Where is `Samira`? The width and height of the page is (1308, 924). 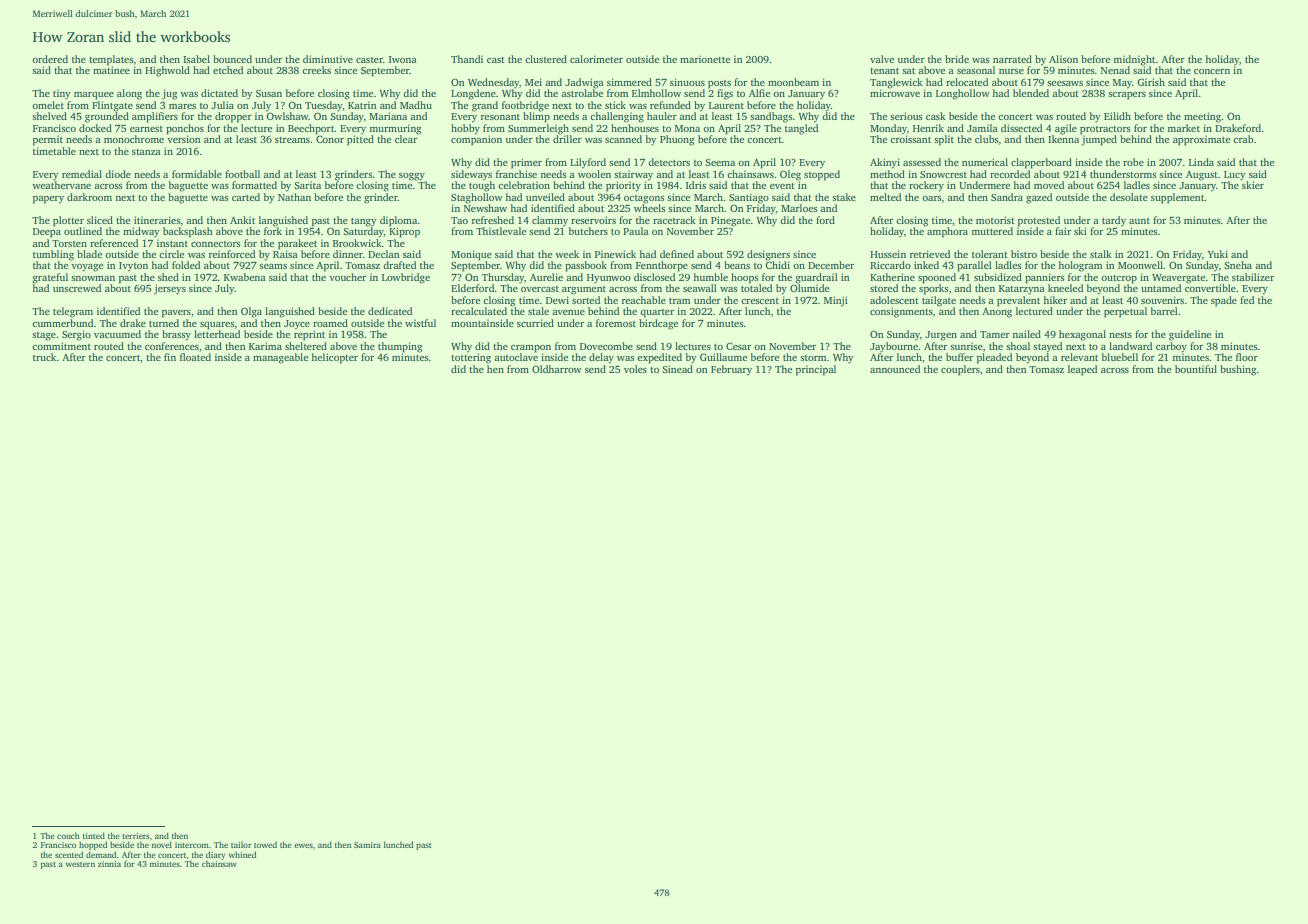
Samira is located at coordinates (367, 845).
